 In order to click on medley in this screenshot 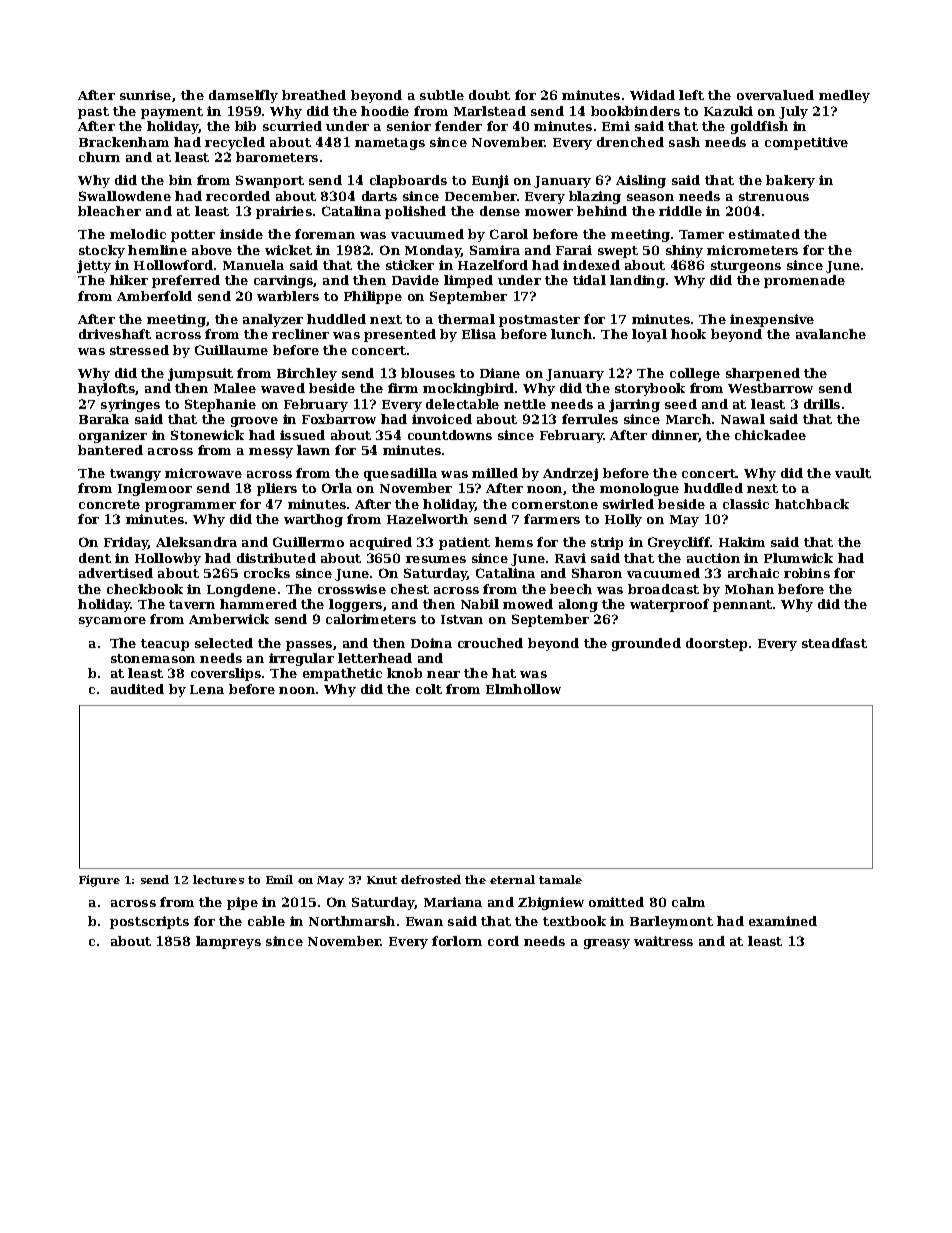, I will do `click(844, 96)`.
